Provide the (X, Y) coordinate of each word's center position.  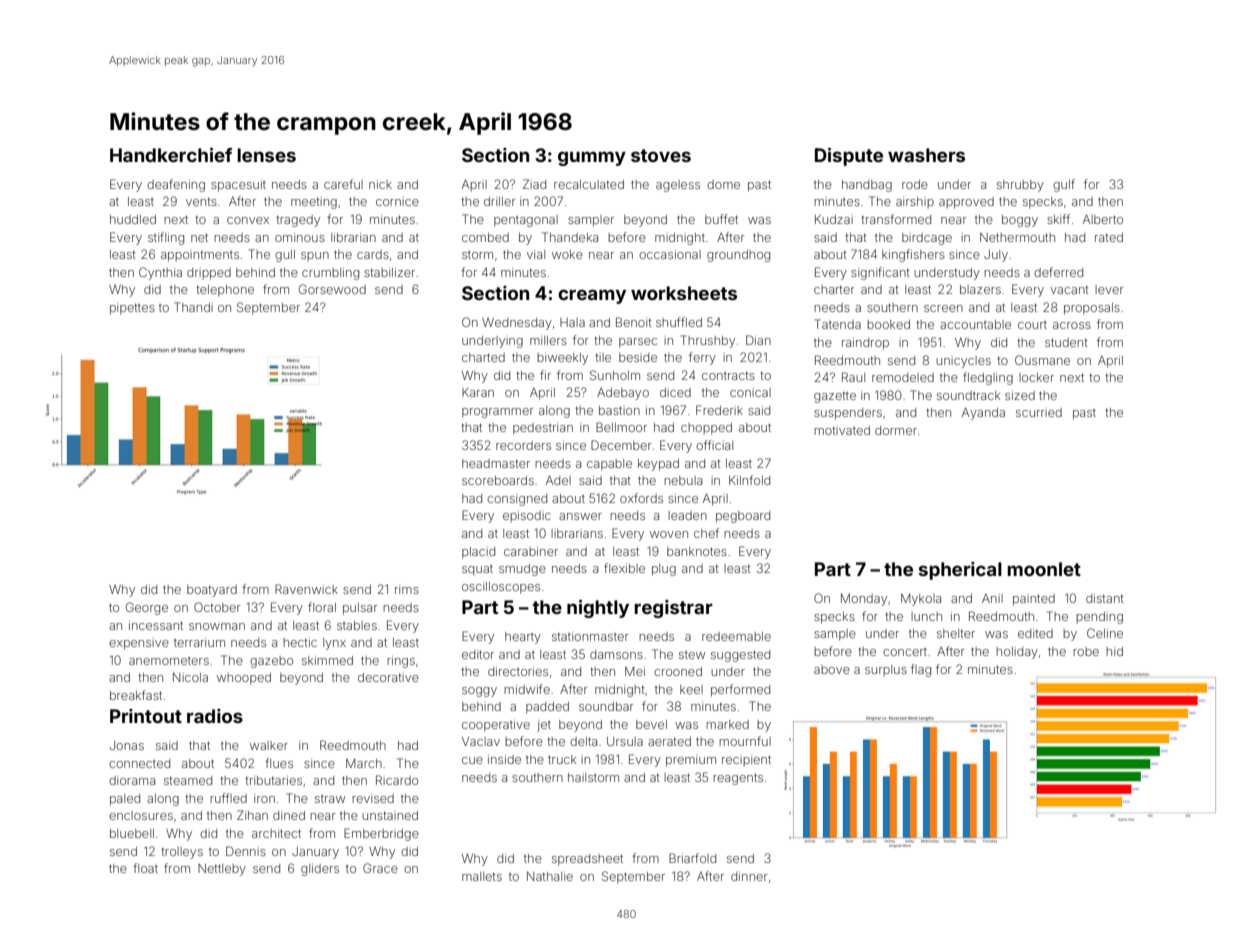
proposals (1092, 309)
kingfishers (913, 255)
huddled (133, 219)
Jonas (127, 745)
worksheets (684, 293)
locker (1036, 377)
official (714, 445)
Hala (572, 322)
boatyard (212, 591)
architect (276, 833)
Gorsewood (332, 289)
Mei (635, 671)
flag (921, 670)
